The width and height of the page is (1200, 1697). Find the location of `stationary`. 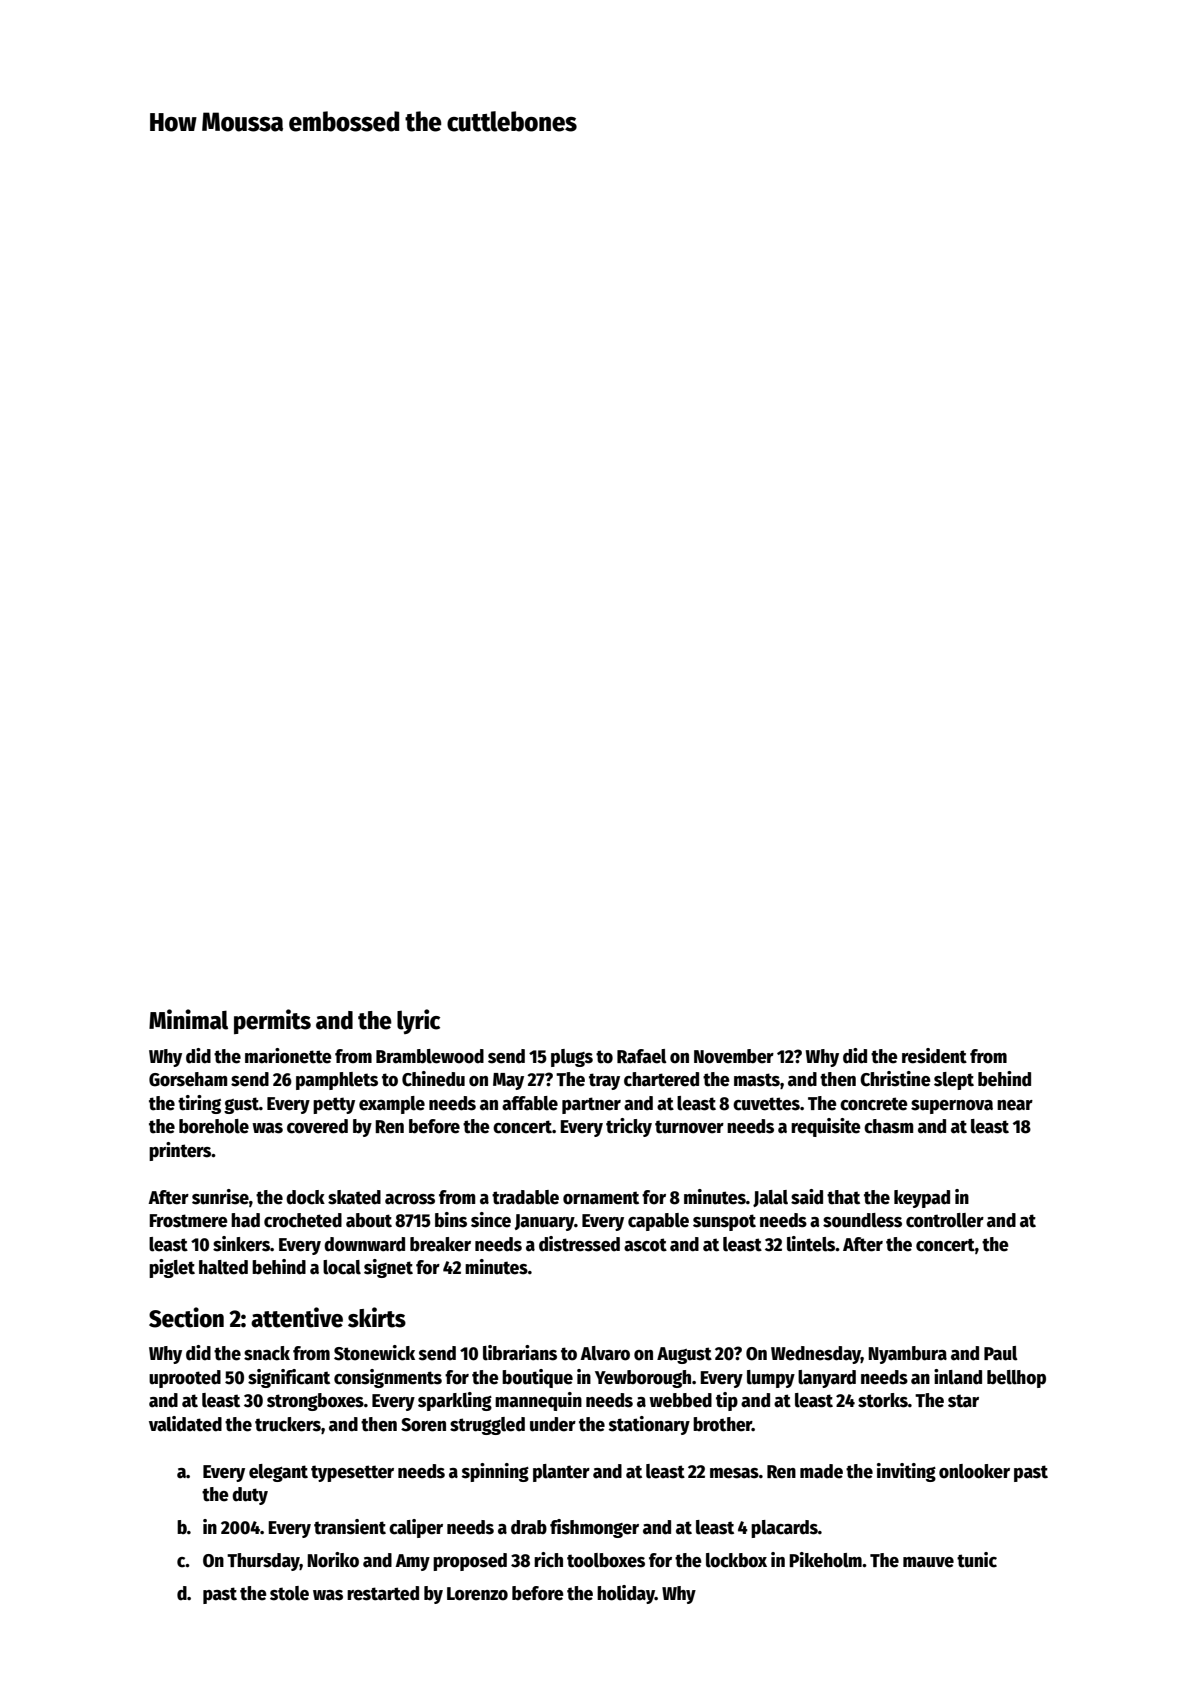

stationary is located at coordinates (649, 1425).
